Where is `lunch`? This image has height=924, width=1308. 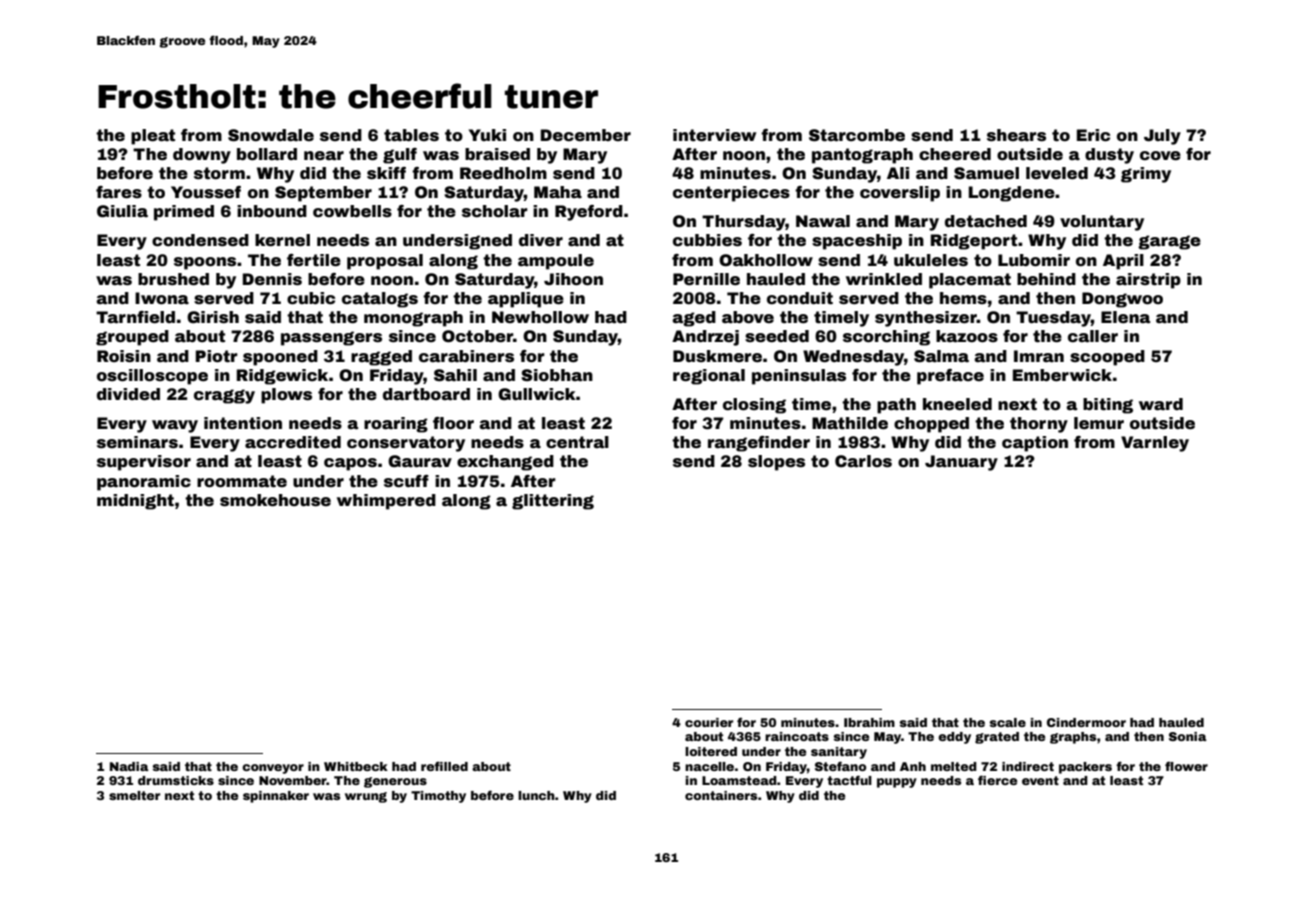
lunch is located at coordinates (536, 795).
